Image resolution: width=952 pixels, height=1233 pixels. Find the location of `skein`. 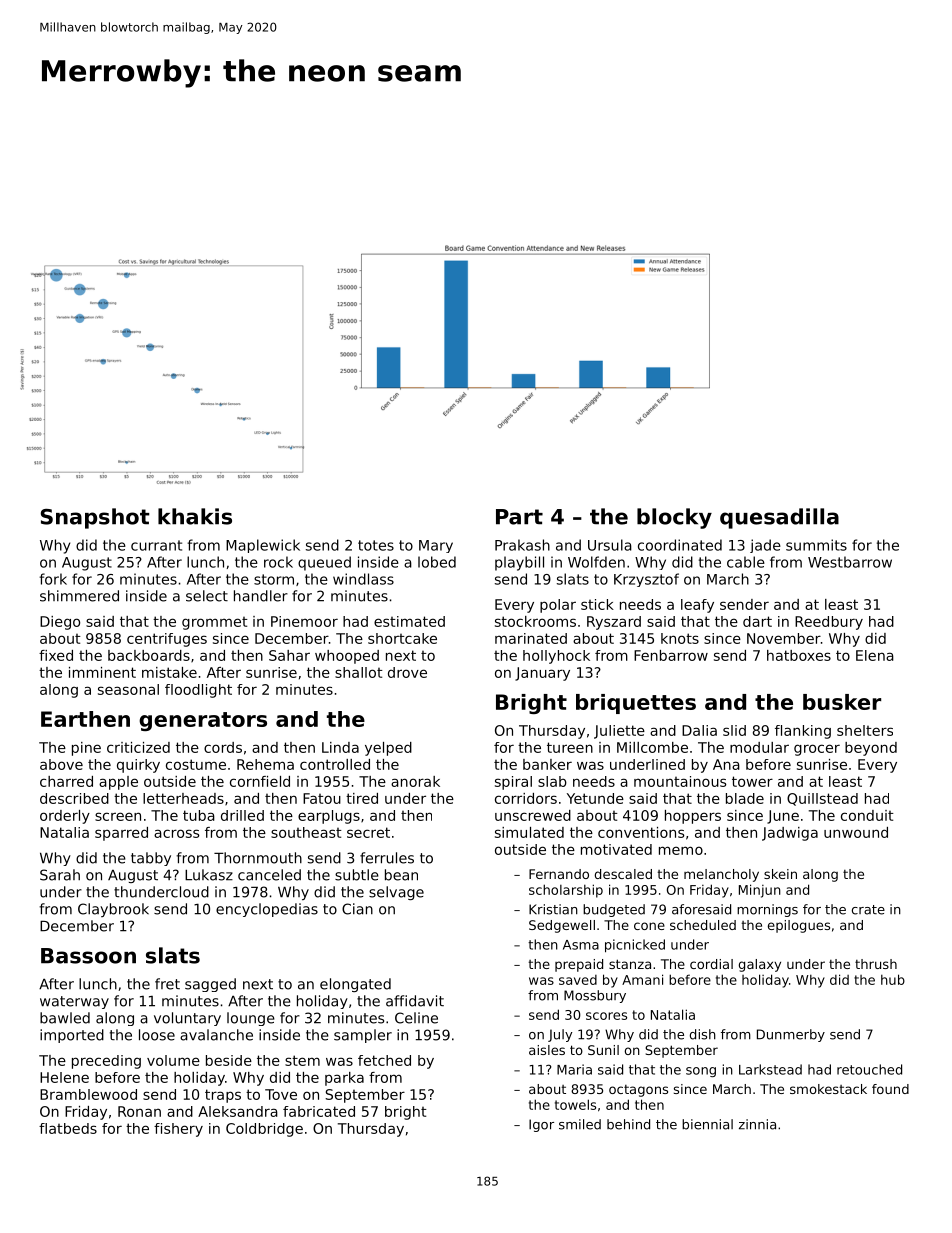

skein is located at coordinates (780, 874).
